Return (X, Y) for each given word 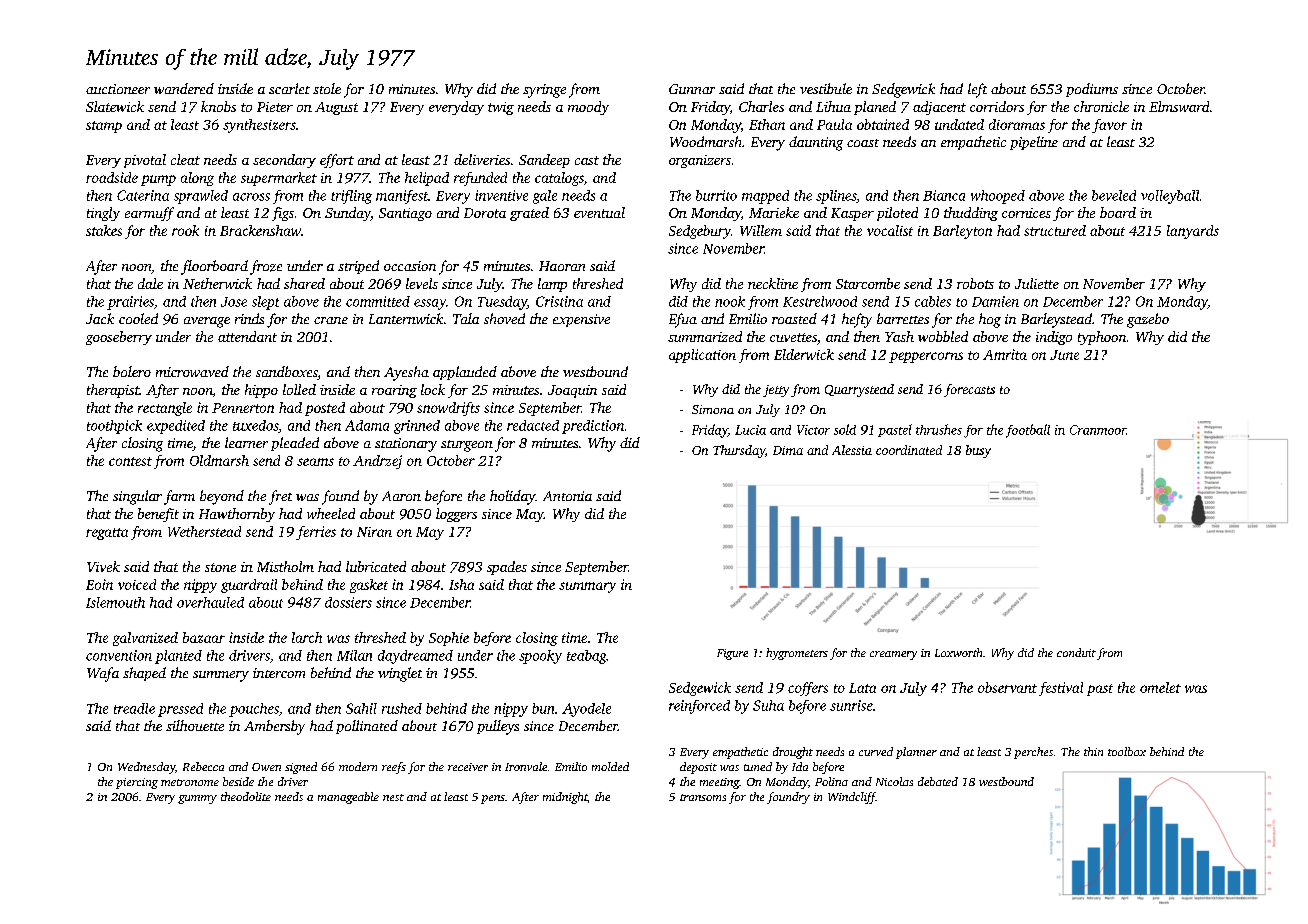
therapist (113, 391)
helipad (427, 179)
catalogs (559, 179)
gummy (197, 799)
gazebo (1148, 320)
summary (587, 587)
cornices (1026, 213)
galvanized (145, 639)
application (702, 356)
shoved (504, 318)
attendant (247, 336)
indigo (1054, 338)
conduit (1076, 652)
